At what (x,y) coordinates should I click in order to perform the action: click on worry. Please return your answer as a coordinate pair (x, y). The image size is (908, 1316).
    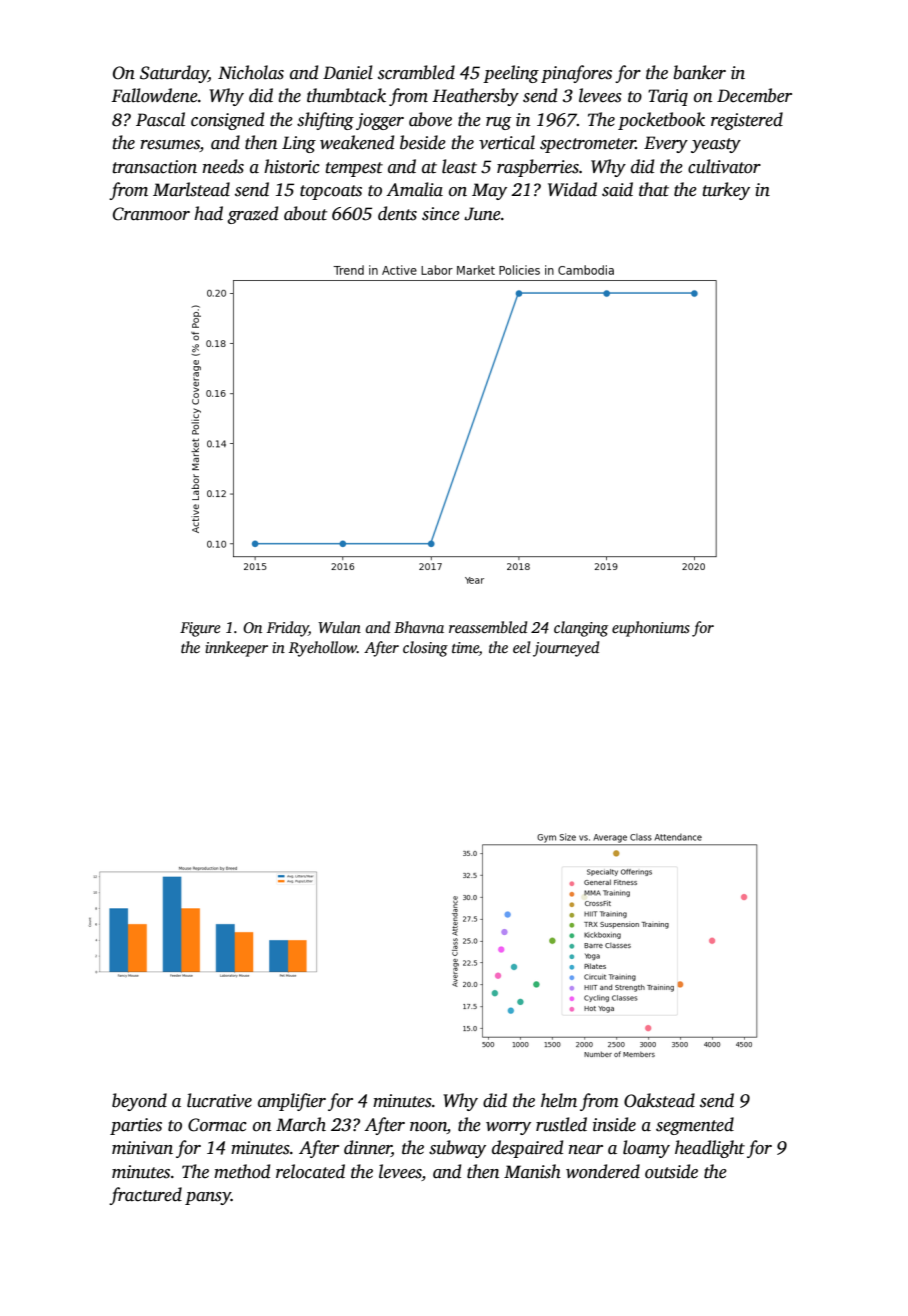
    Looking at the image, I should click on (508, 1128).
